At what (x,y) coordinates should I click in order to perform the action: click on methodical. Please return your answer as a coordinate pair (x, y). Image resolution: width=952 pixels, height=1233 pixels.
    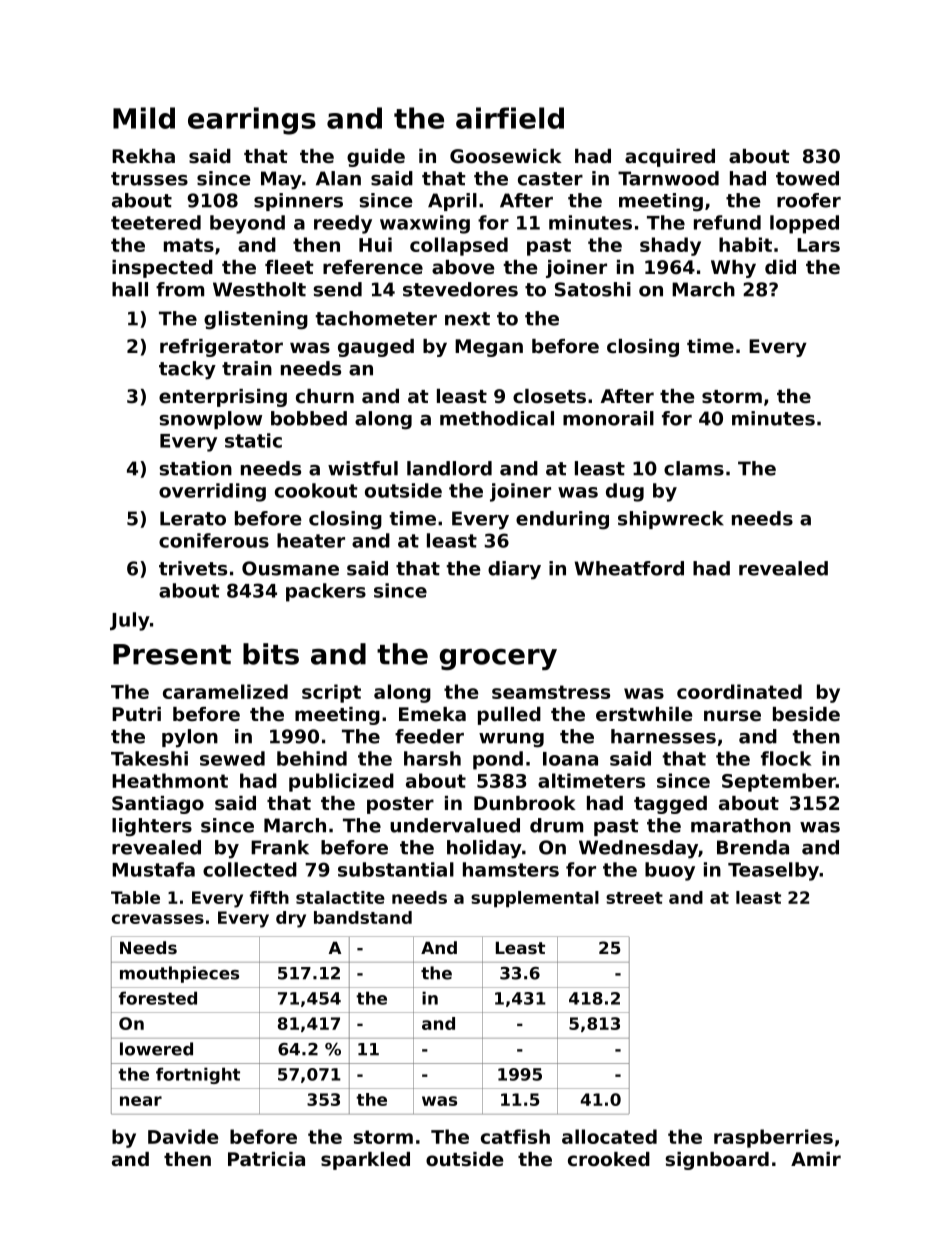
    Looking at the image, I should click on (497, 418).
